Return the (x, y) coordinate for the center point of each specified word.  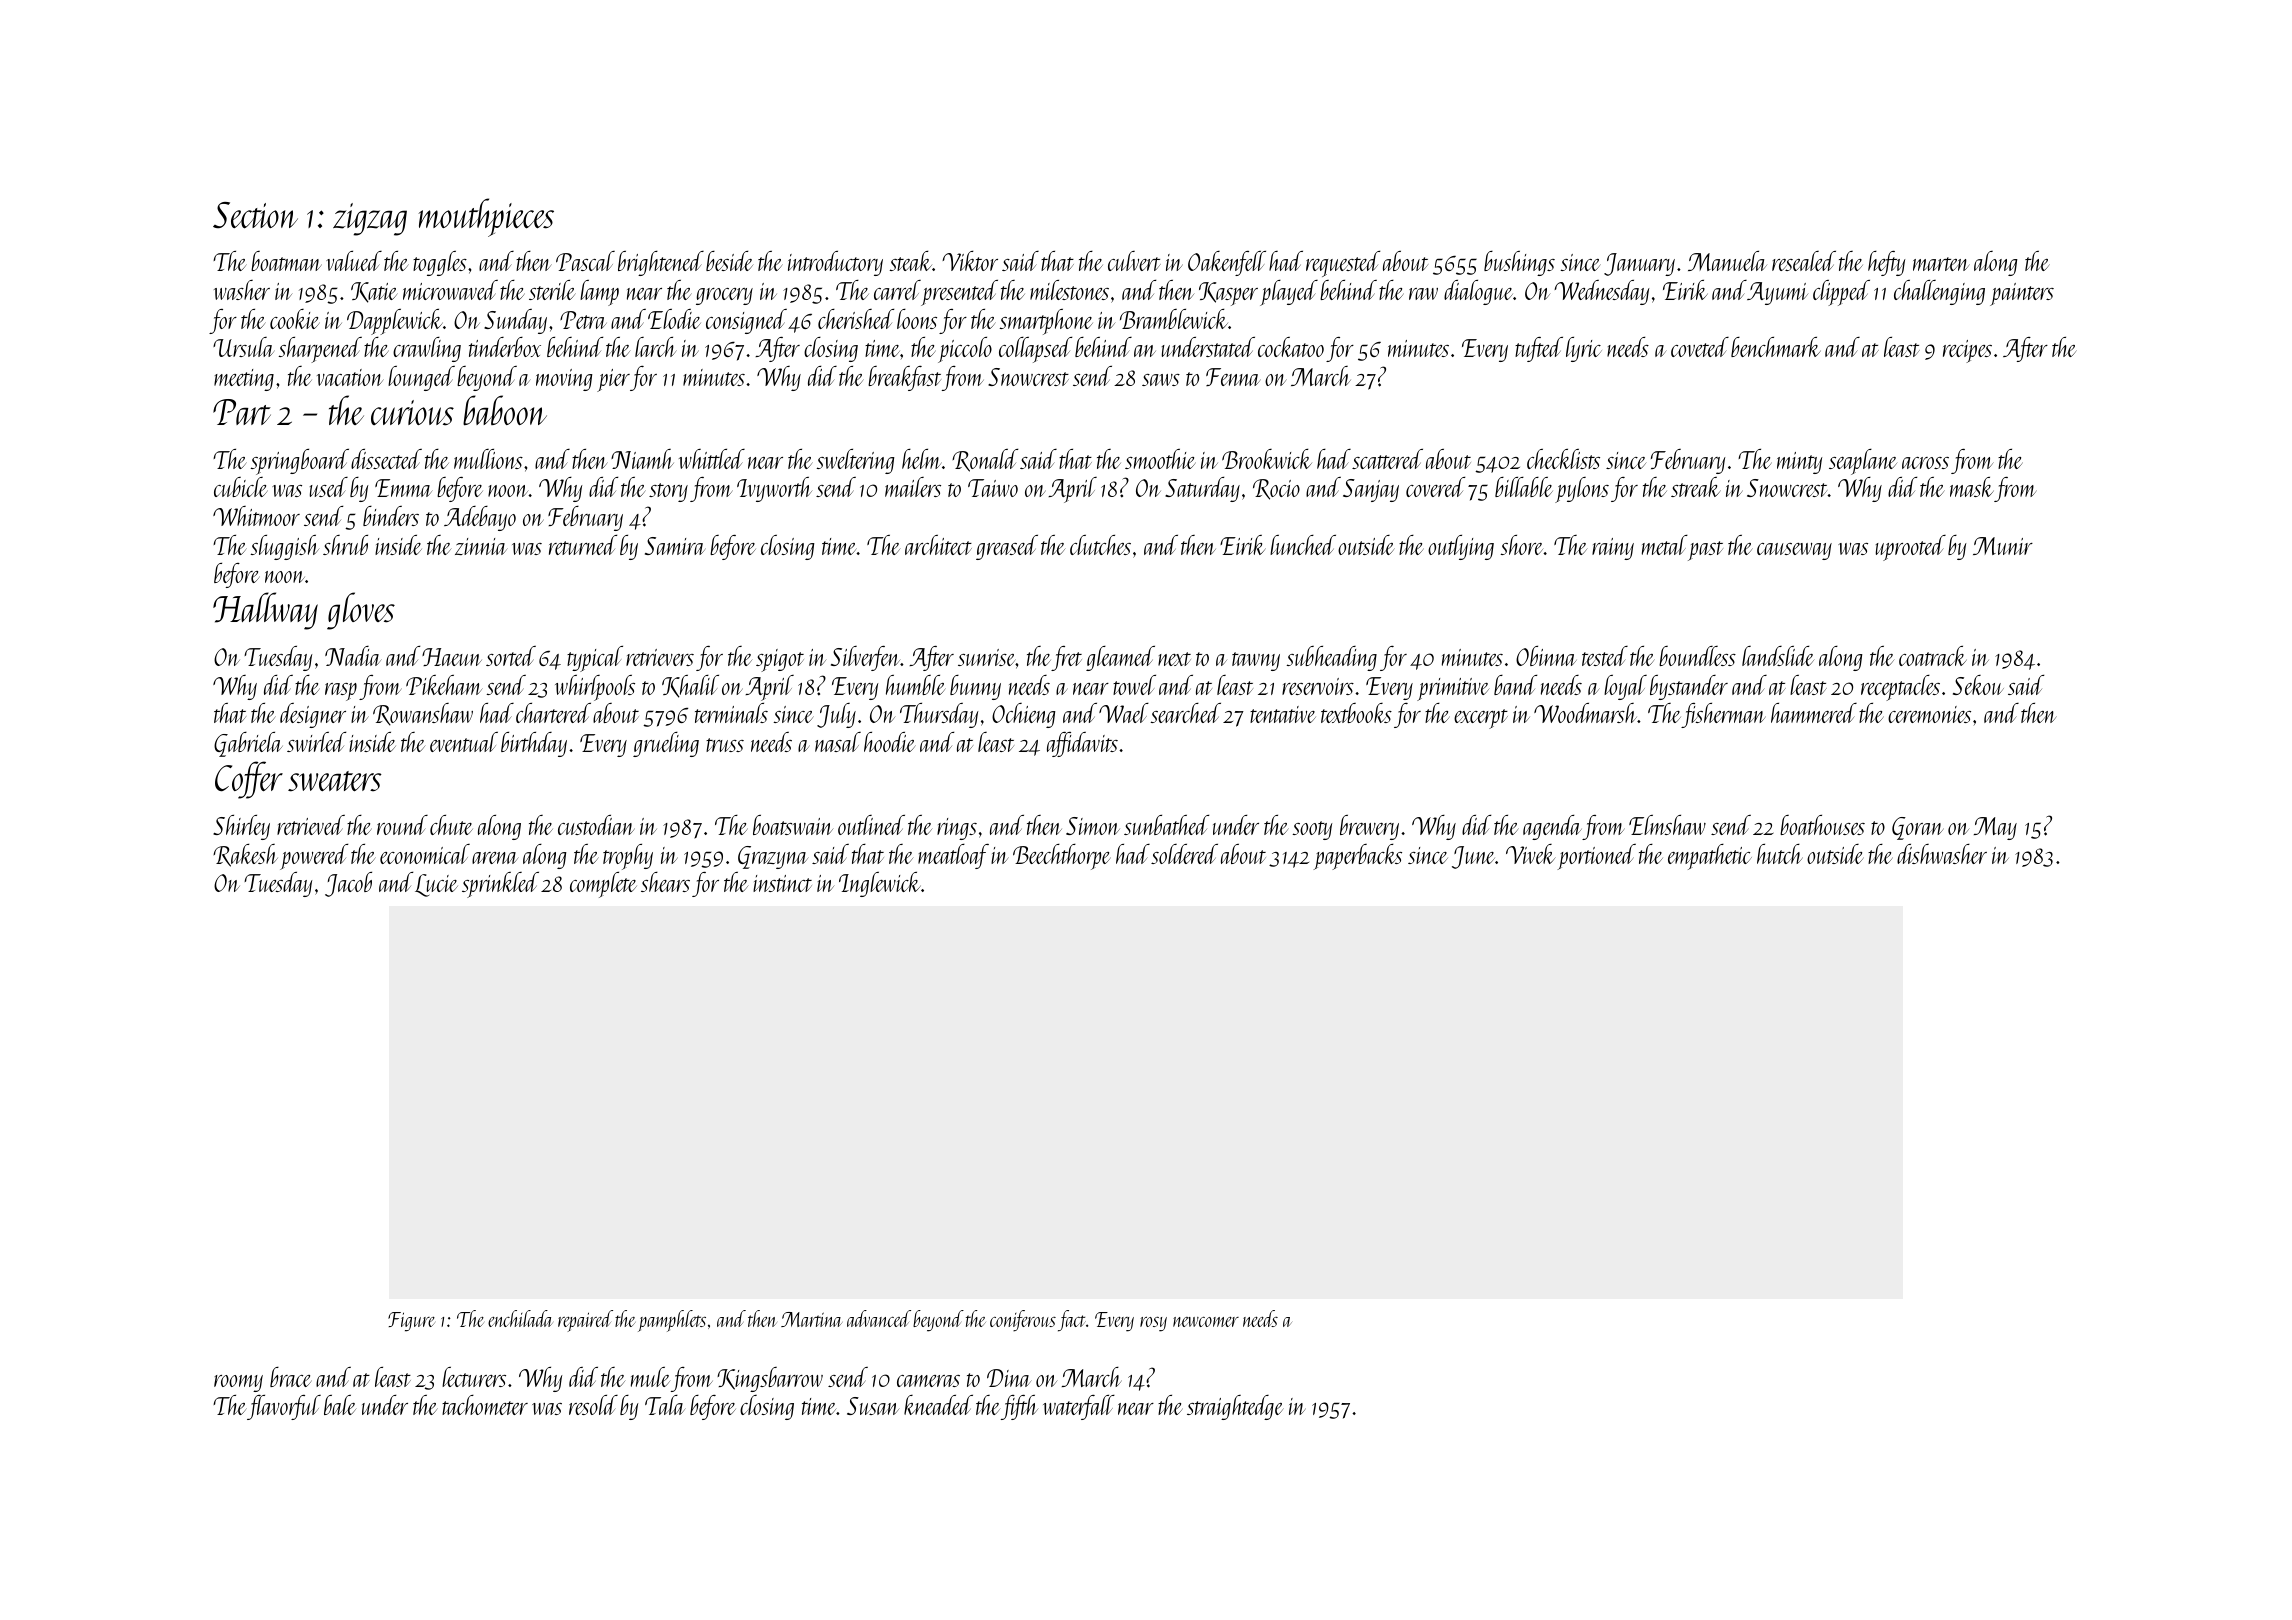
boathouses (1822, 825)
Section (255, 215)
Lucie (436, 885)
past (1705, 551)
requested (1343, 264)
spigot (780, 660)
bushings (1519, 263)
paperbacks (1357, 857)
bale (340, 1405)
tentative (1283, 714)
